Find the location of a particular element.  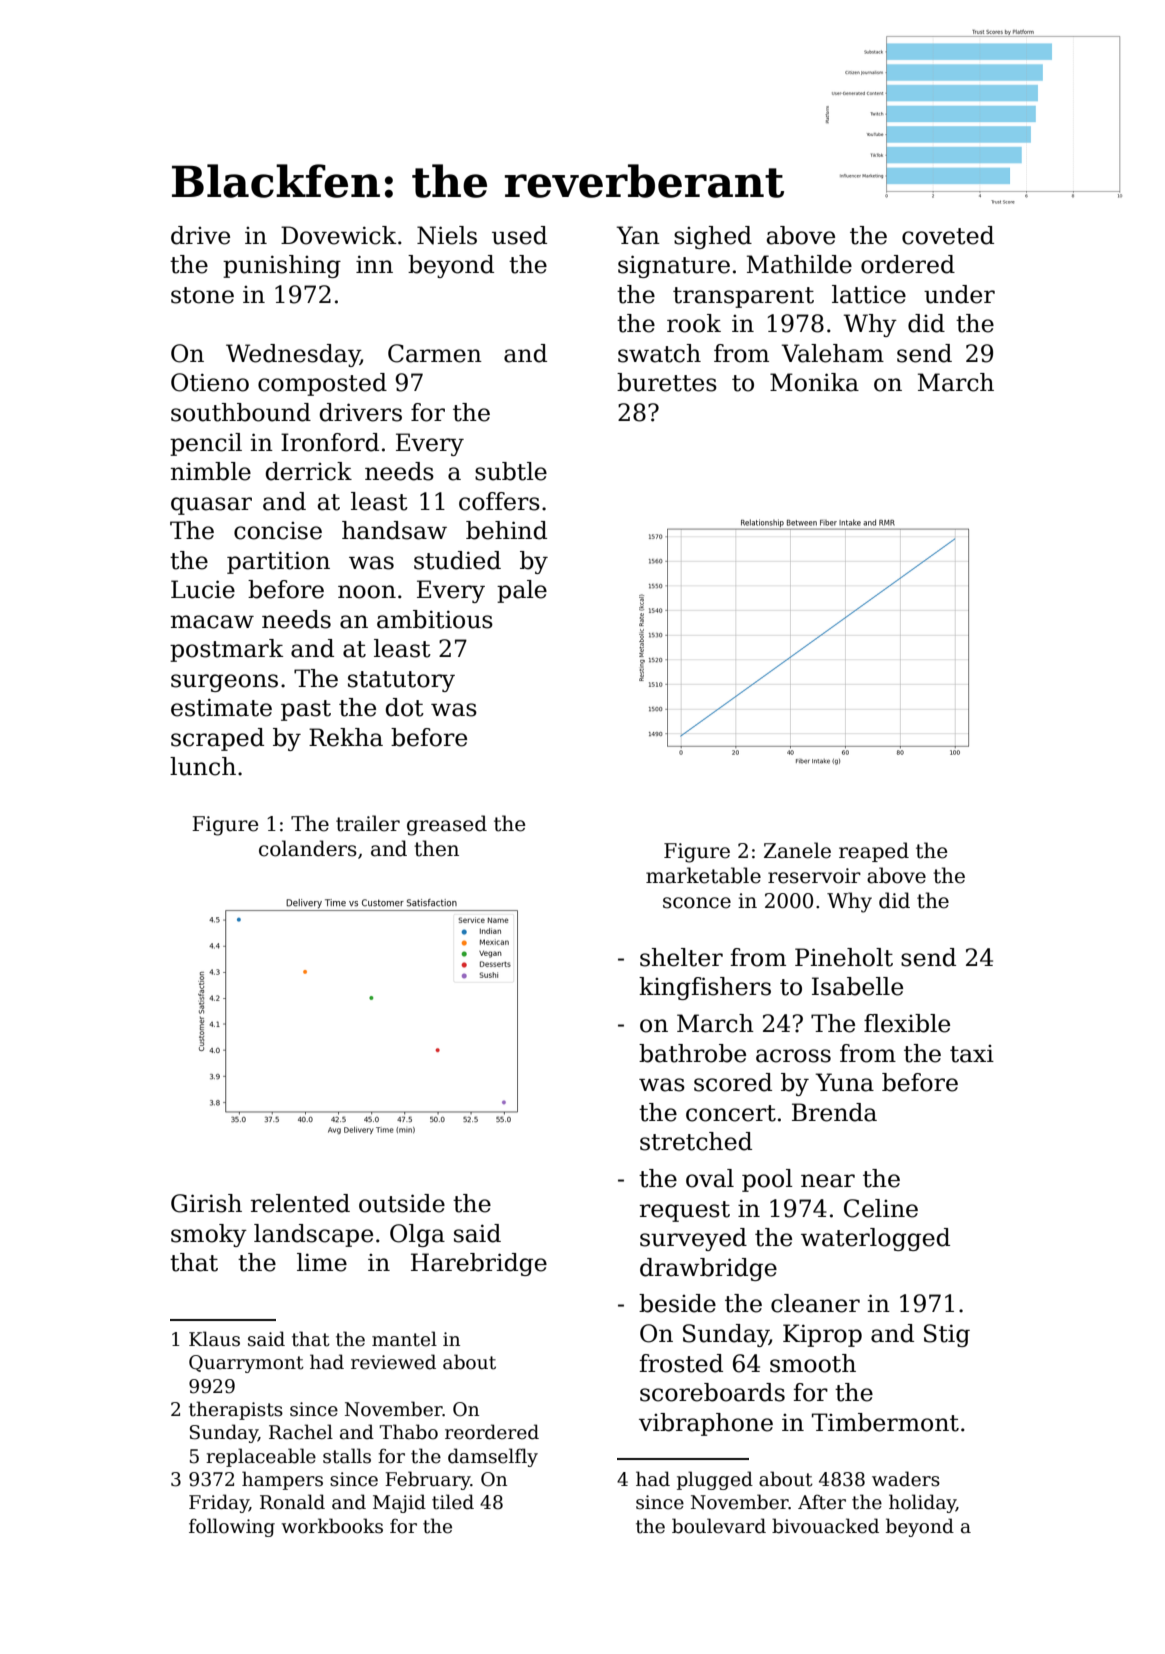

scraped is located at coordinates (217, 739).
